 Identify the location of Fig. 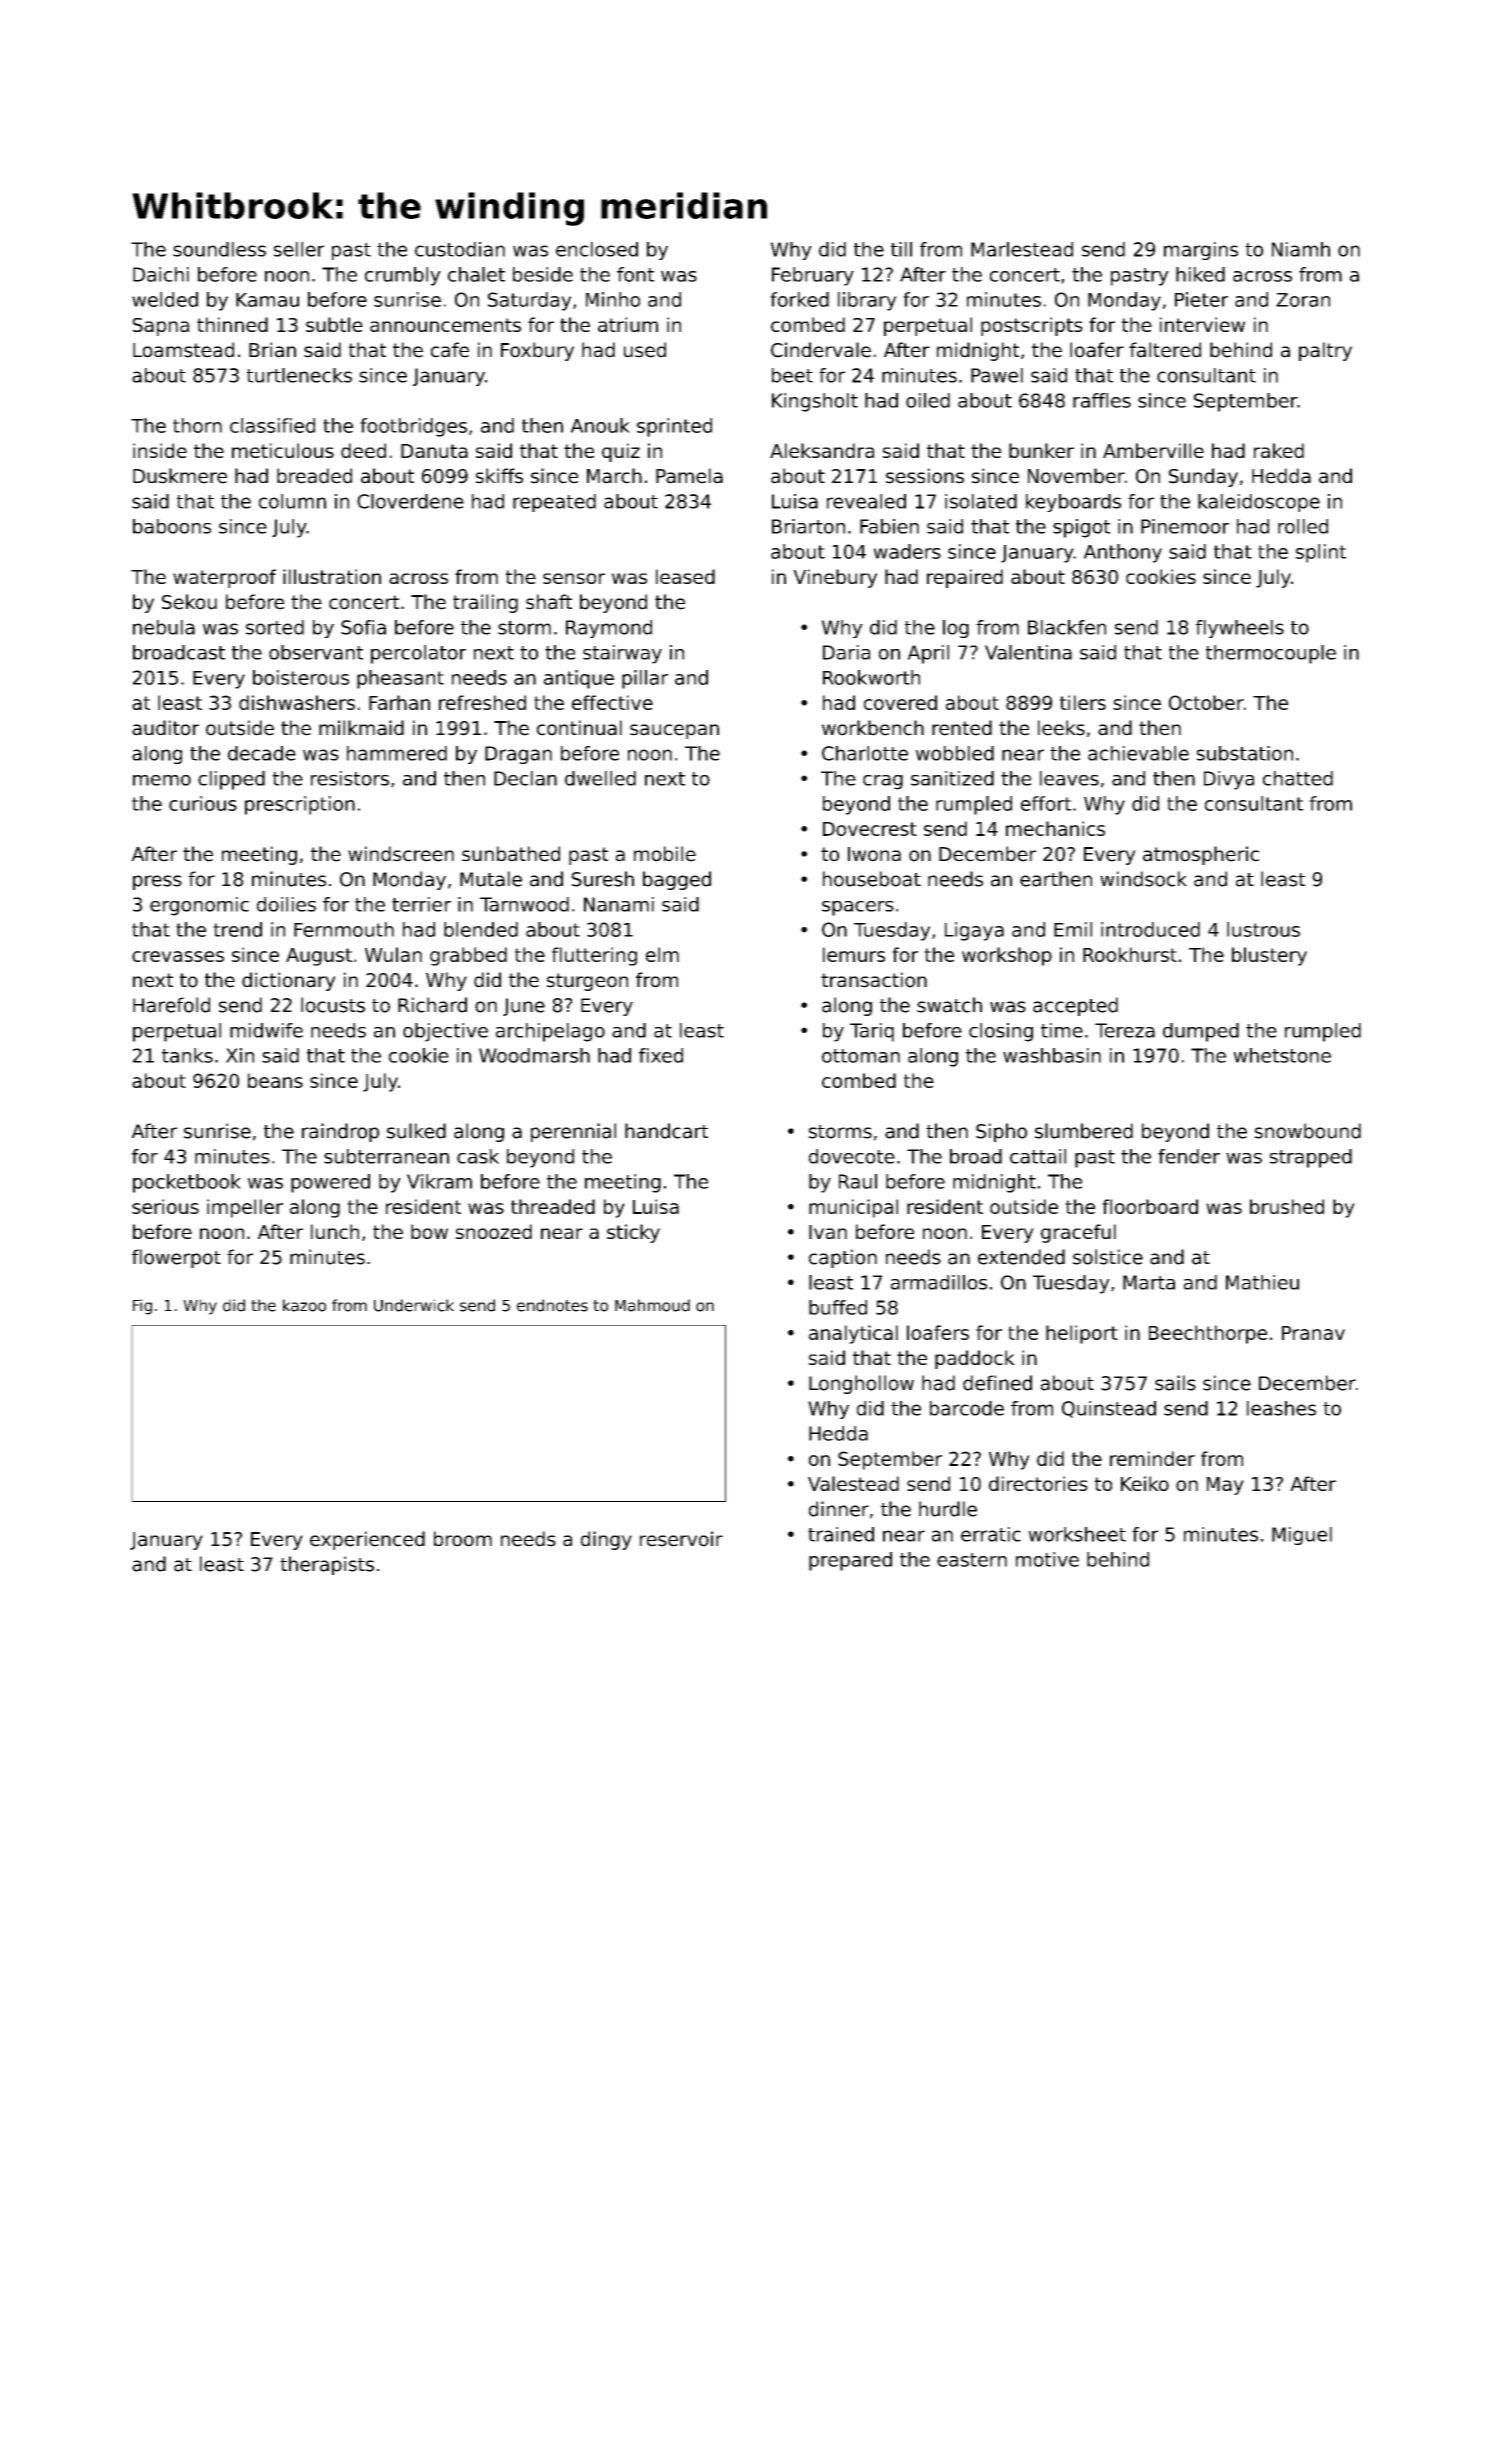
(142, 1307).
